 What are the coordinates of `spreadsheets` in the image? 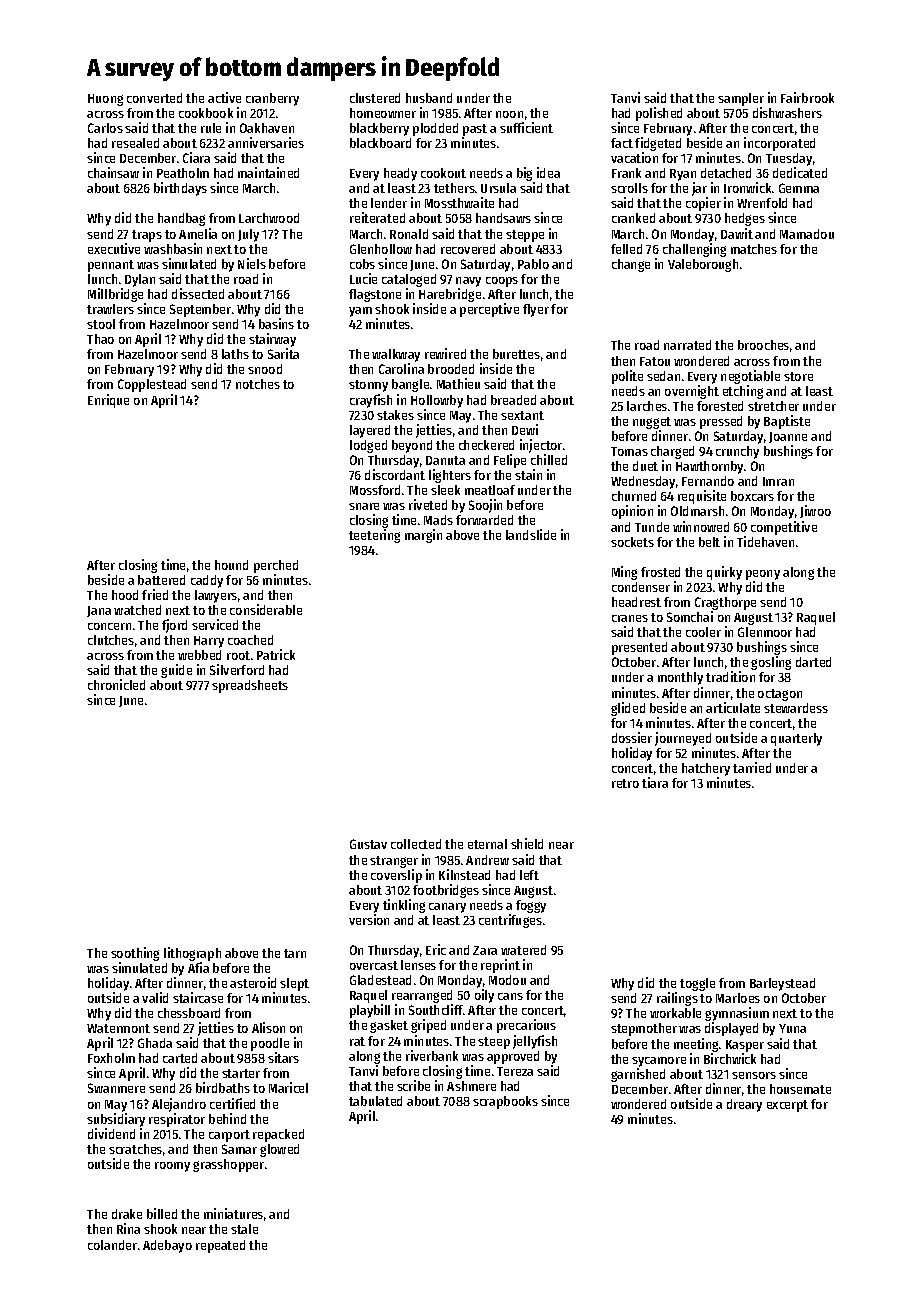 It's located at (250, 686).
